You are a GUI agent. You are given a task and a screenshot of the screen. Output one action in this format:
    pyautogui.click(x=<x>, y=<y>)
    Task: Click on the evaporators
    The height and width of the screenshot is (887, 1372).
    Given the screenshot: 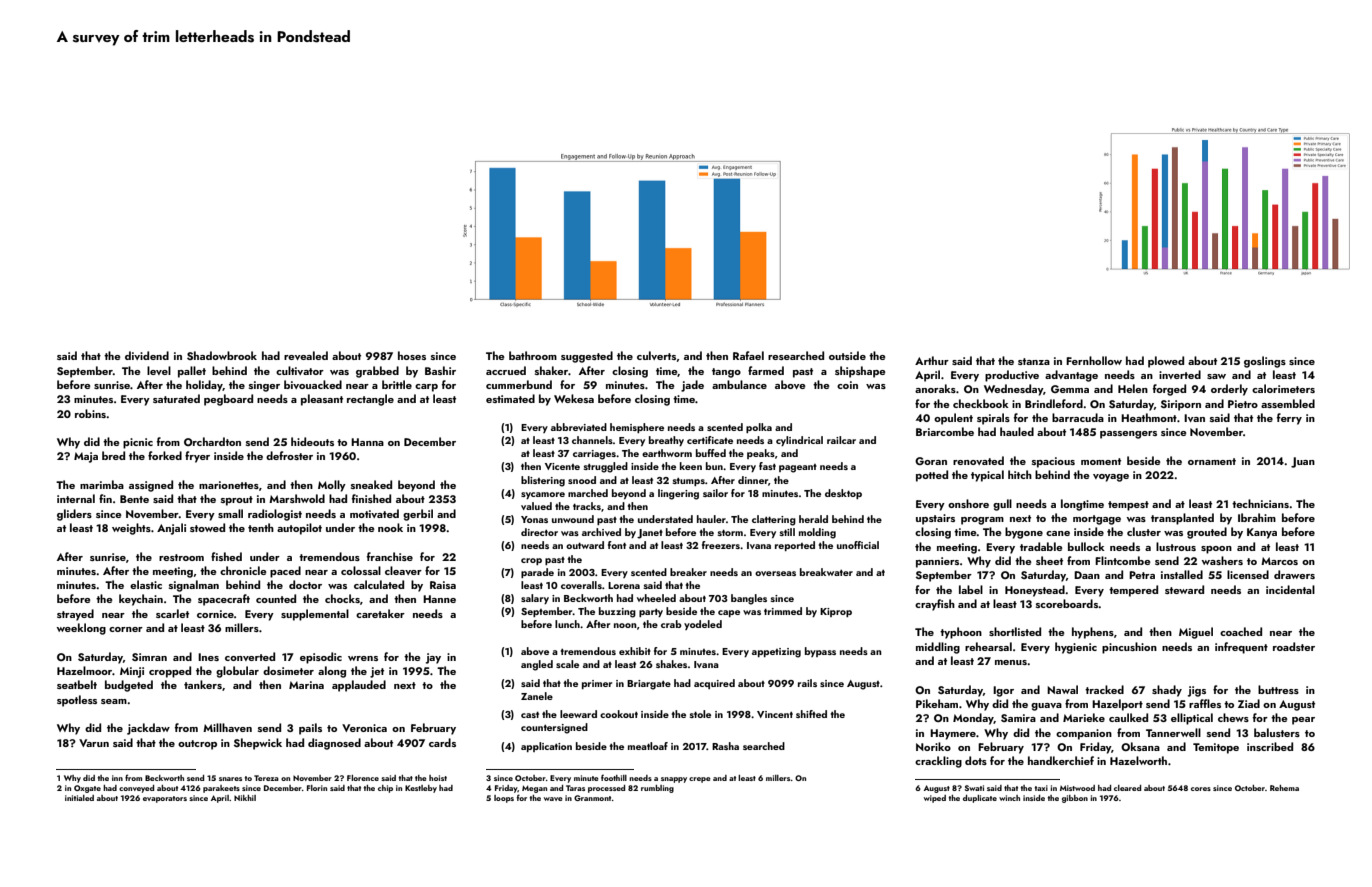 What is the action you would take?
    pyautogui.click(x=165, y=799)
